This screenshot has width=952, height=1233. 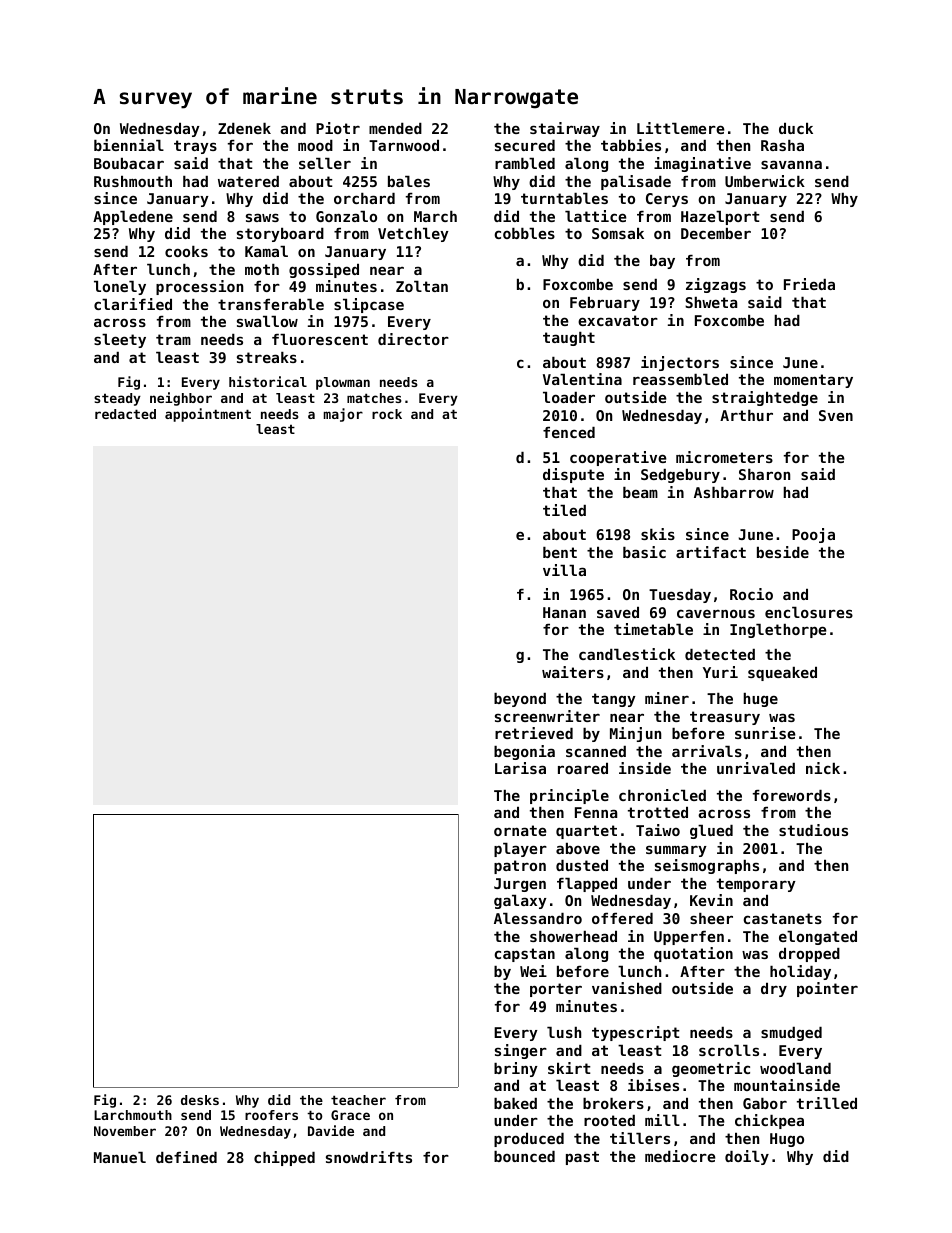 What do you see at coordinates (813, 381) in the screenshot?
I see `momentary` at bounding box center [813, 381].
